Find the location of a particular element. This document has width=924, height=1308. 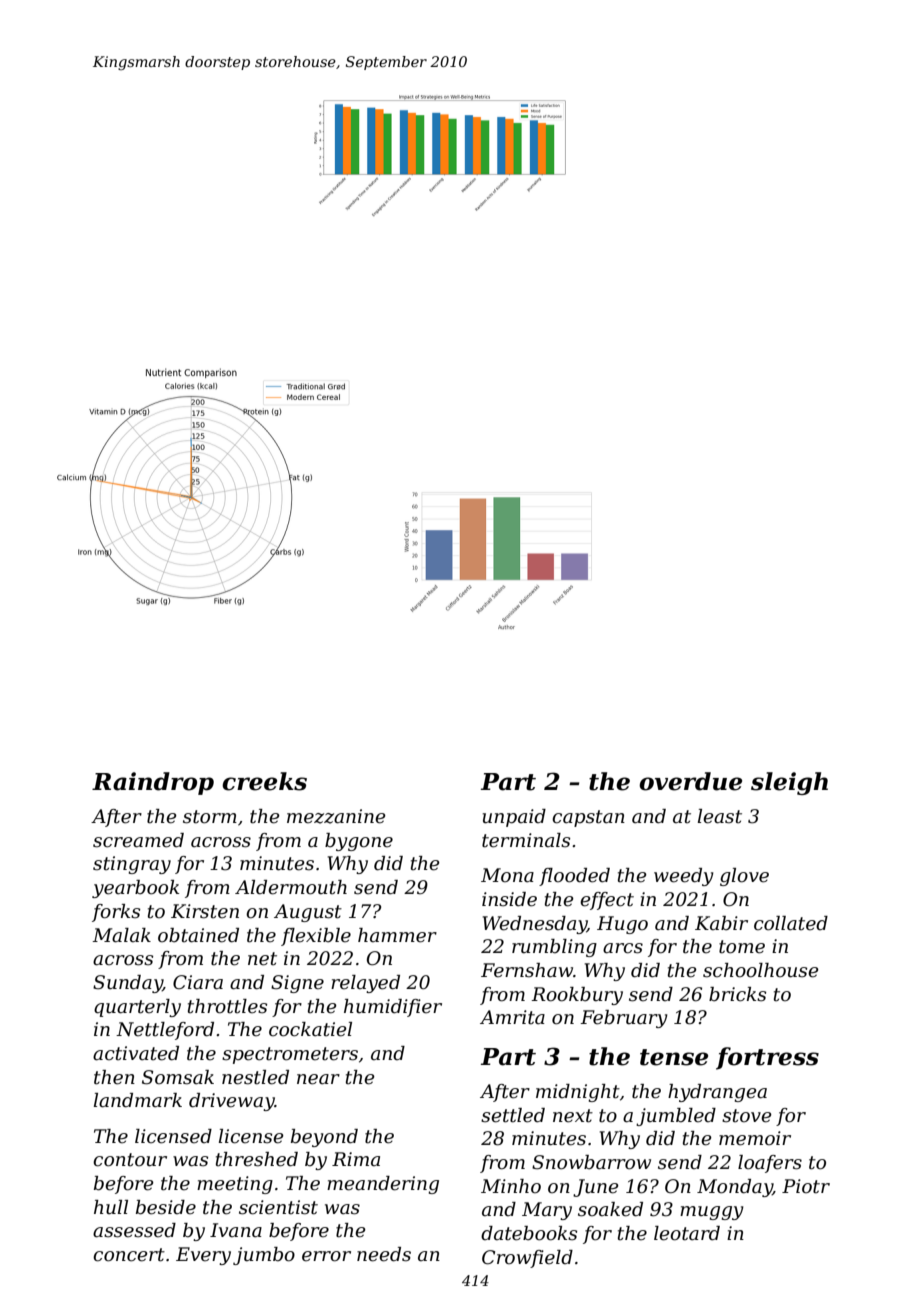

screamed is located at coordinates (138, 840).
